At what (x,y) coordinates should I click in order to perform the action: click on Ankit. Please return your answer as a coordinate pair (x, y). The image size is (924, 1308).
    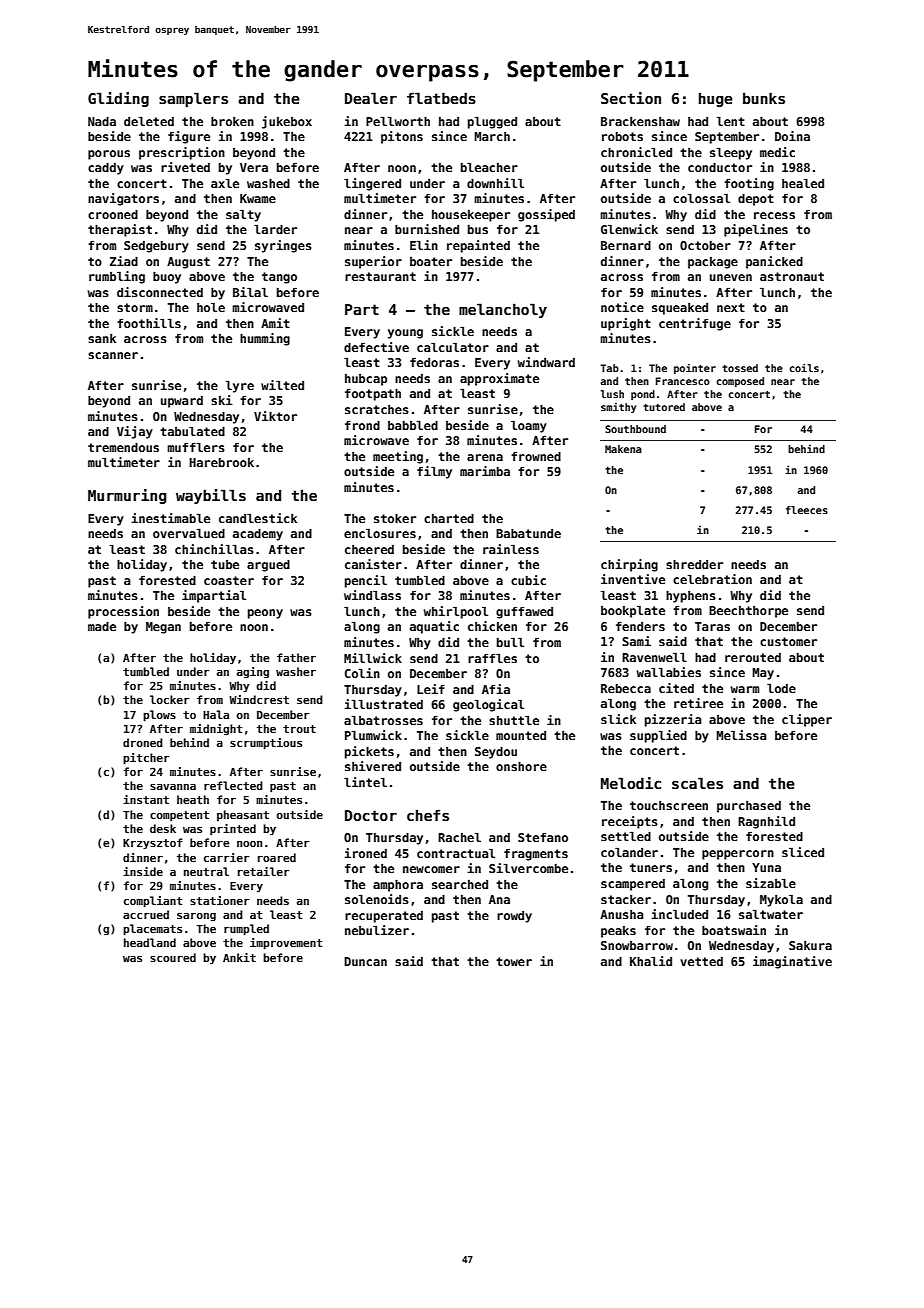
    Looking at the image, I should click on (239, 957).
